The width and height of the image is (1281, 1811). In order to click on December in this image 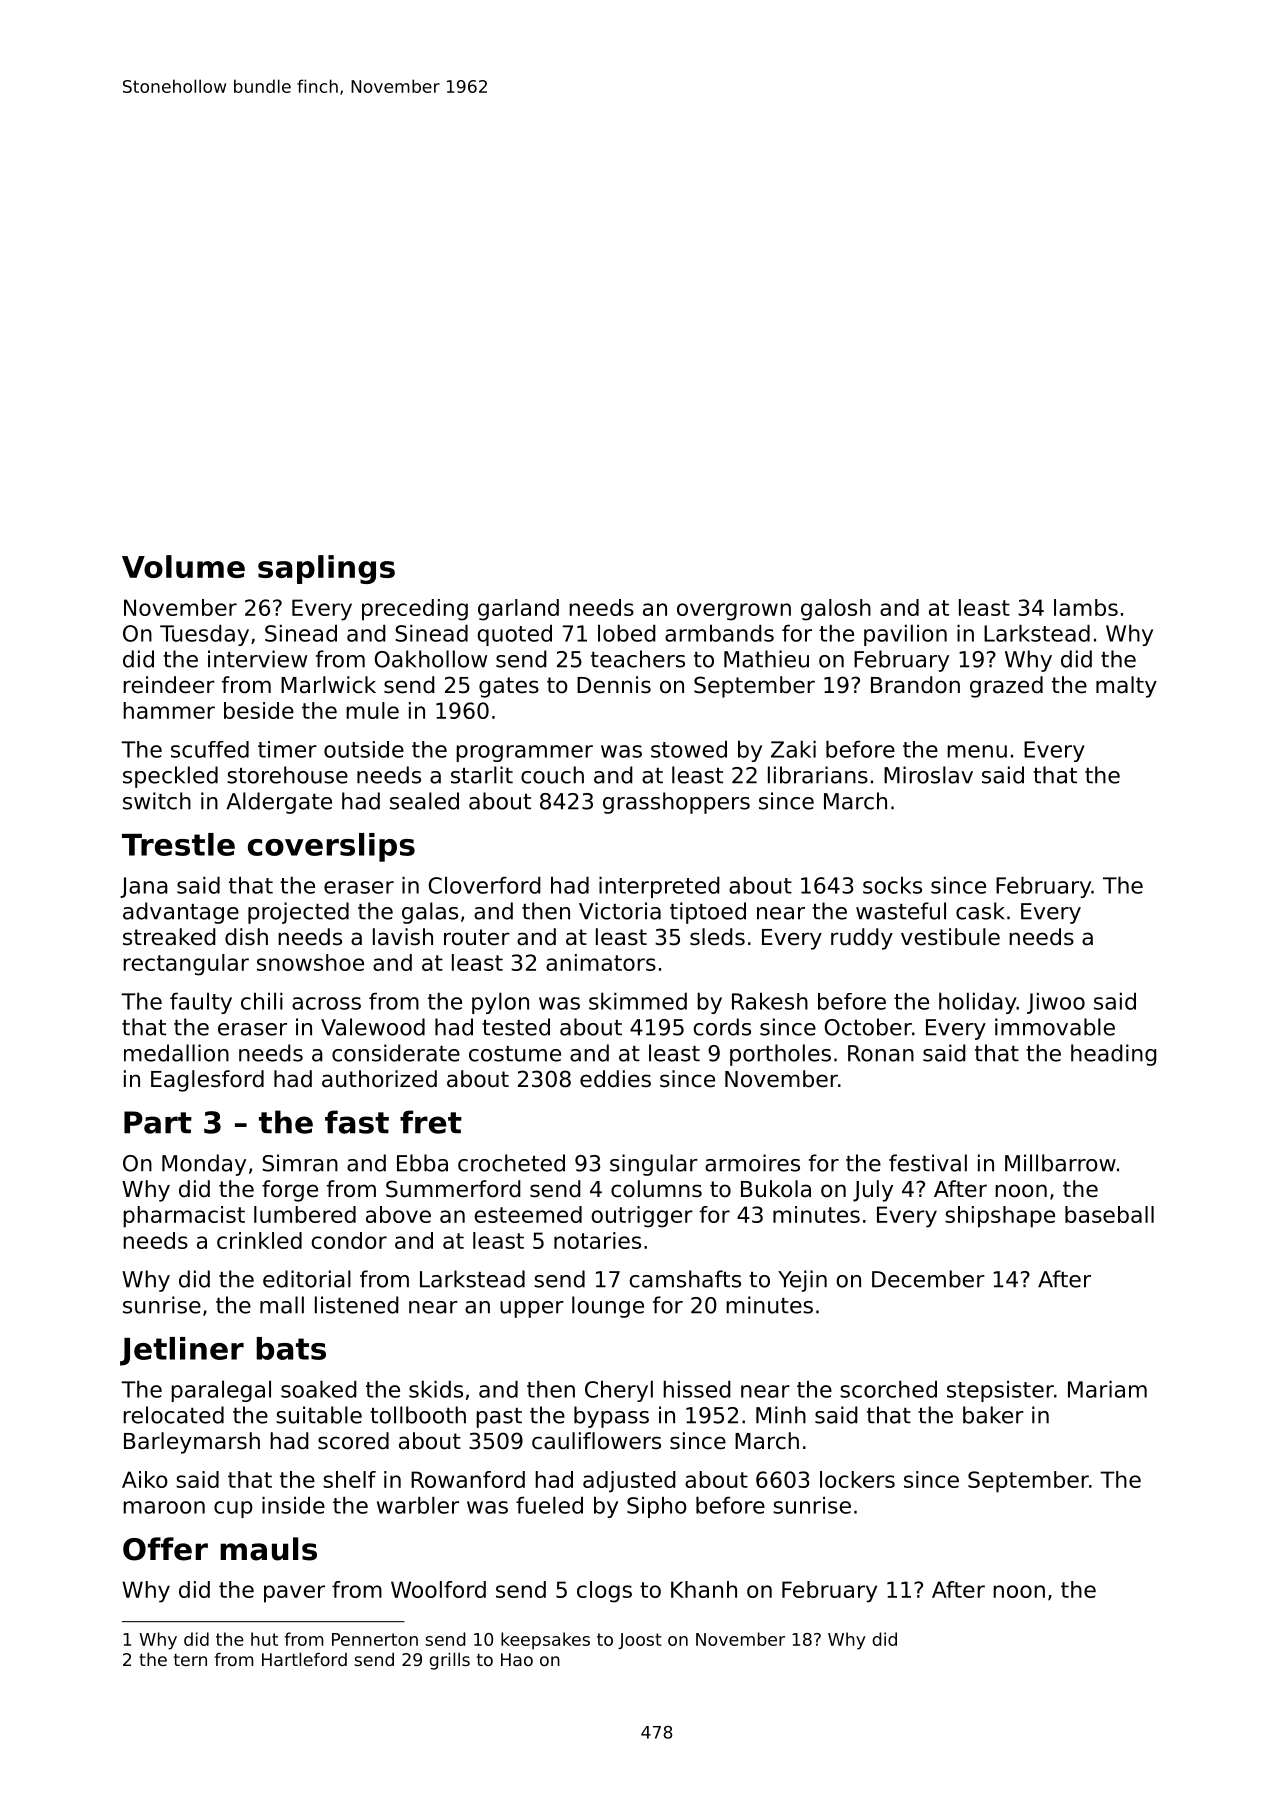, I will do `click(928, 1279)`.
